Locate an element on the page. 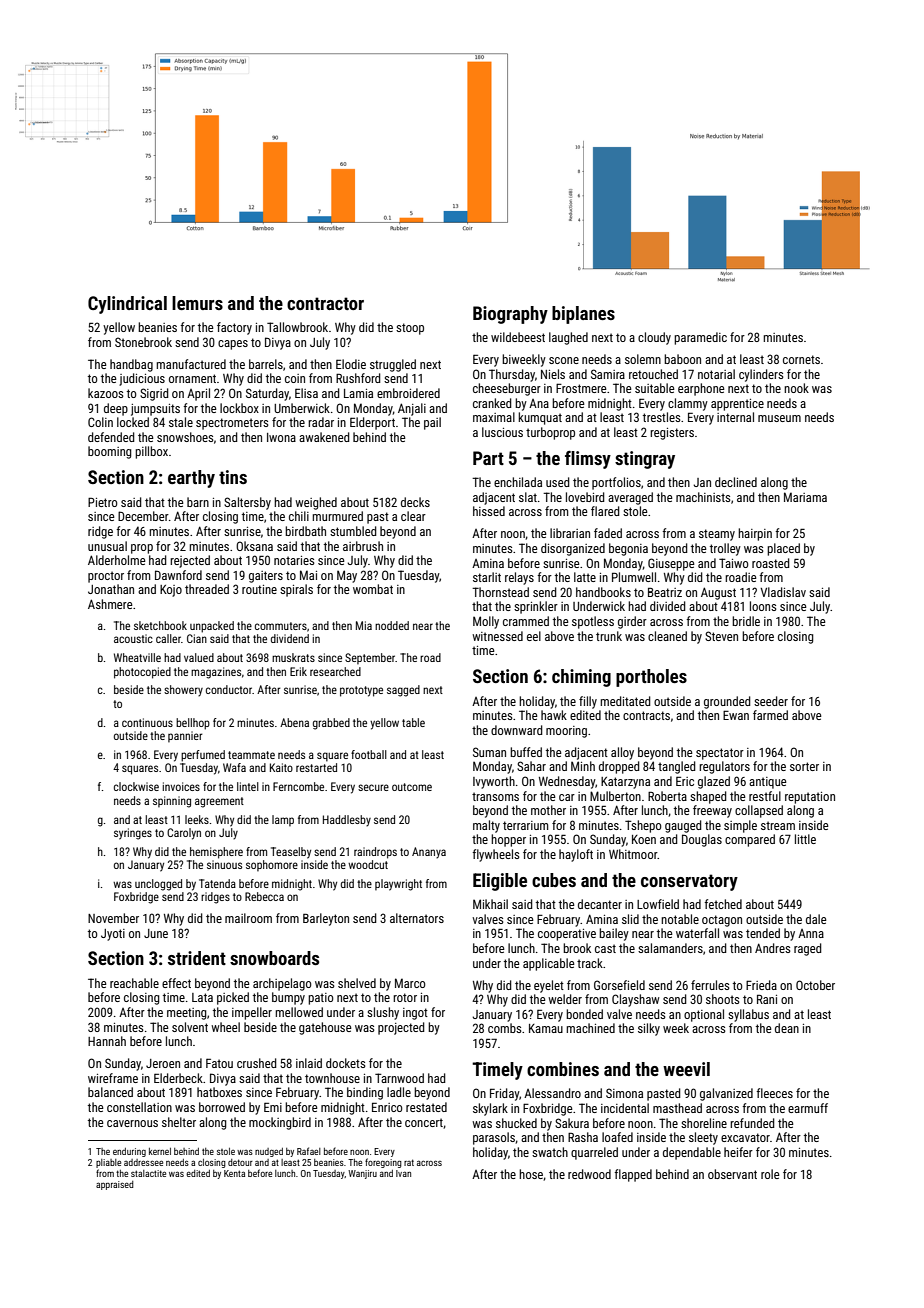 Image resolution: width=924 pixels, height=1308 pixels. secure is located at coordinates (373, 787).
